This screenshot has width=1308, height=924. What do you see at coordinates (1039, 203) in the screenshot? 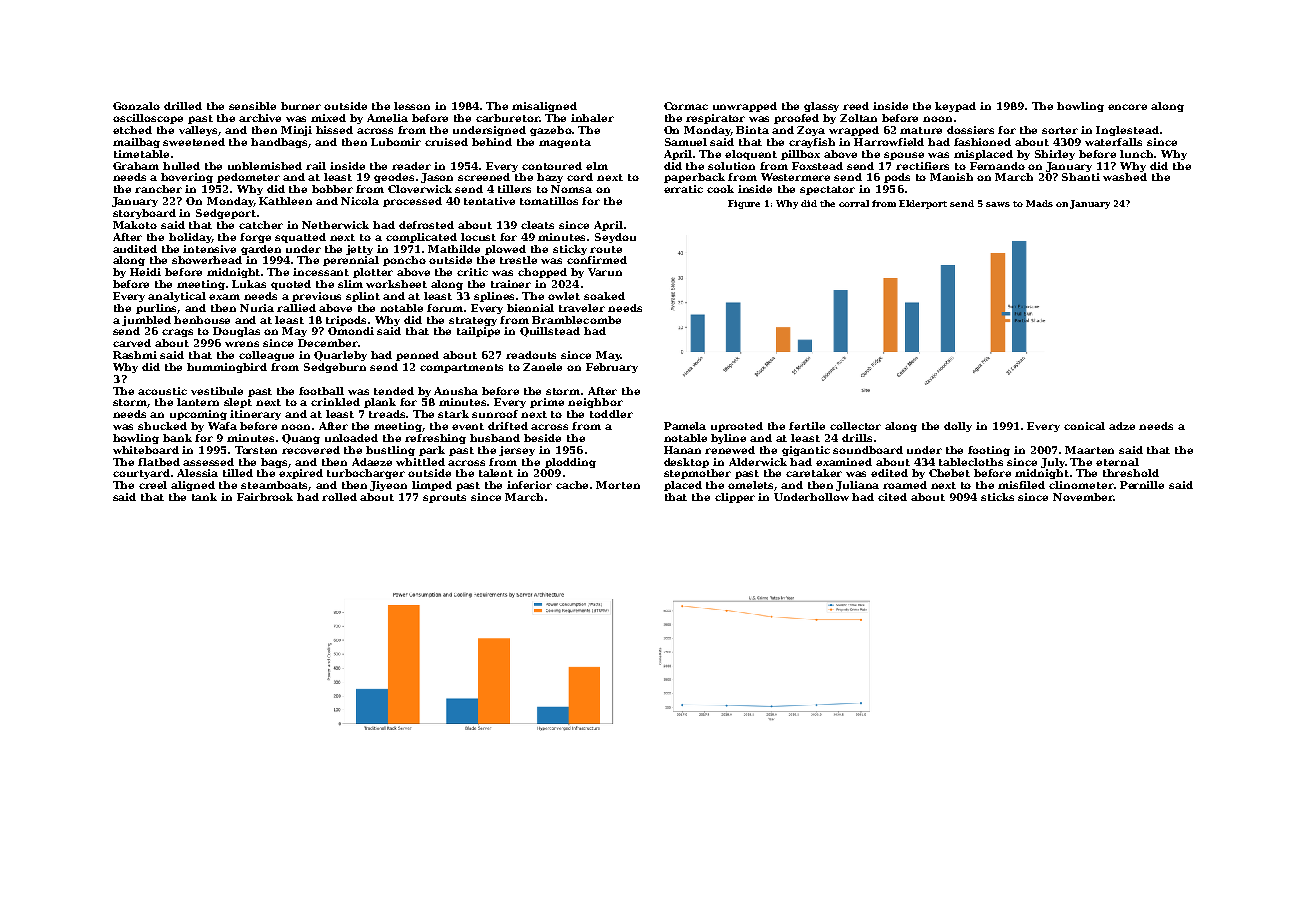
I see `Mads` at bounding box center [1039, 203].
